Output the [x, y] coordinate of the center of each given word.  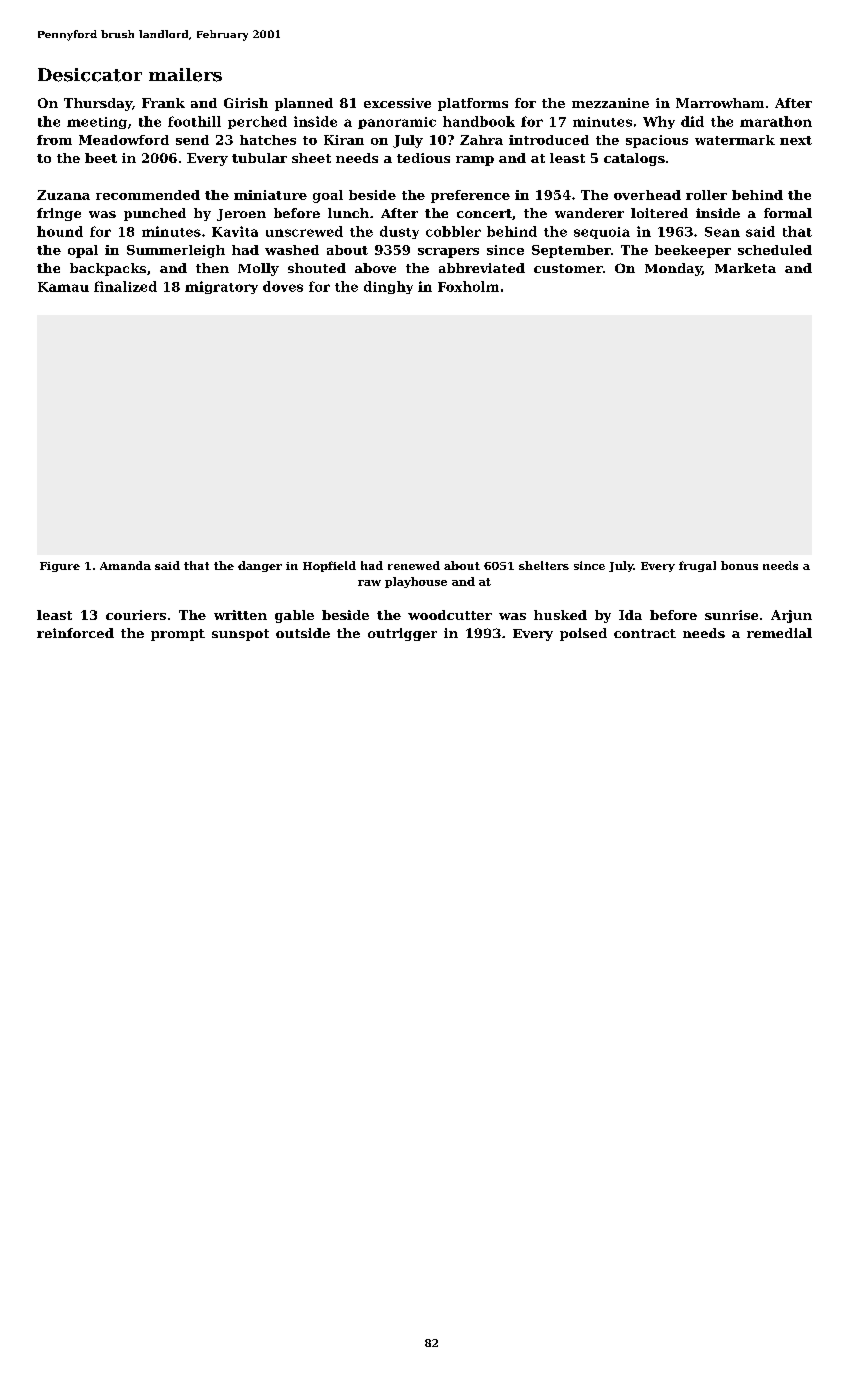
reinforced [75, 633]
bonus [739, 565]
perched [257, 122]
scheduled [775, 250]
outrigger [402, 634]
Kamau [63, 287]
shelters [544, 565]
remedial [779, 633]
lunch [348, 213]
